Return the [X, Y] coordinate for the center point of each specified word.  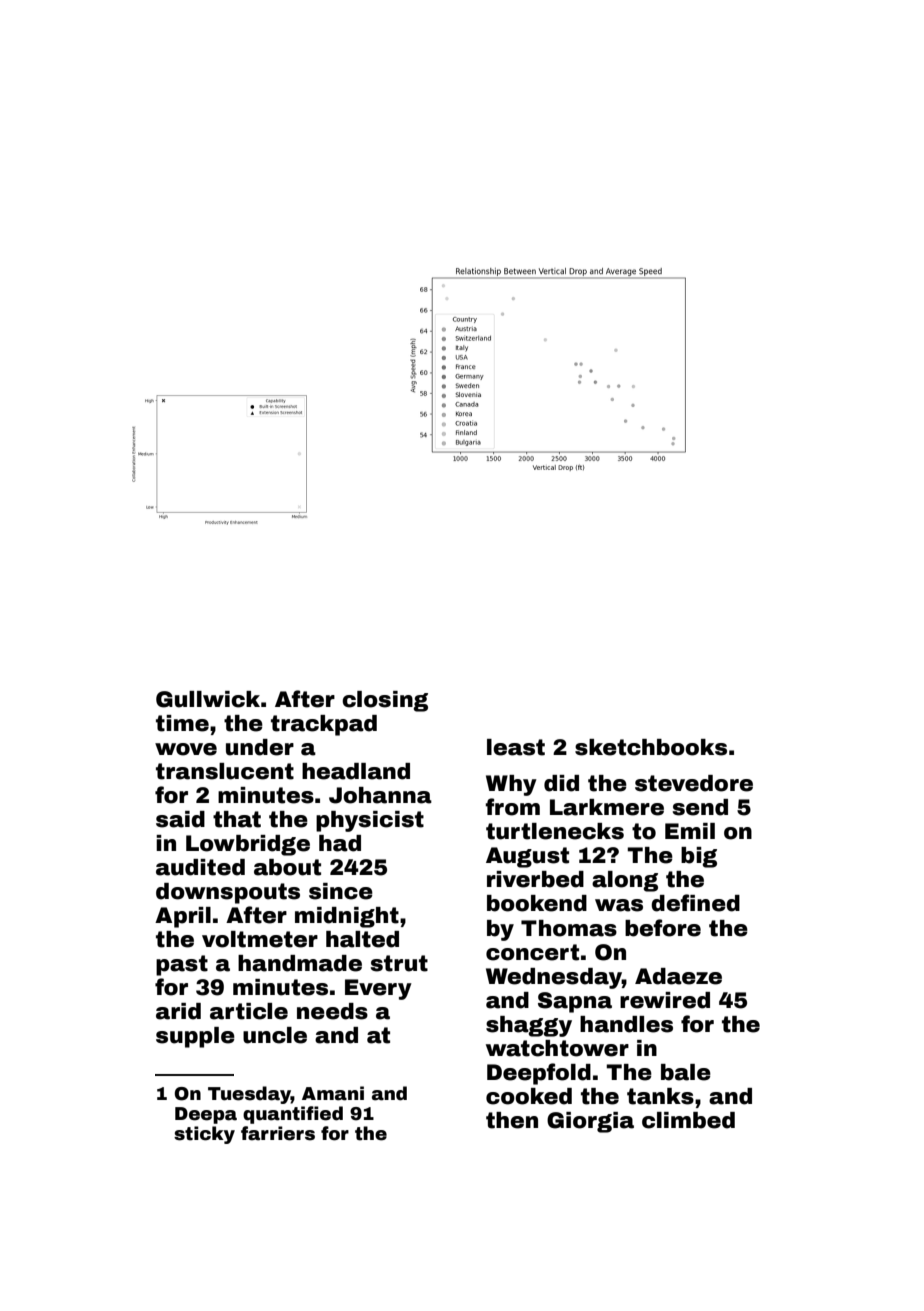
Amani [333, 1093]
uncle [275, 1035]
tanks [660, 1096]
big [699, 857]
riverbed [535, 879]
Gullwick [208, 699]
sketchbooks [651, 747]
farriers [278, 1133]
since [341, 891]
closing [385, 701]
